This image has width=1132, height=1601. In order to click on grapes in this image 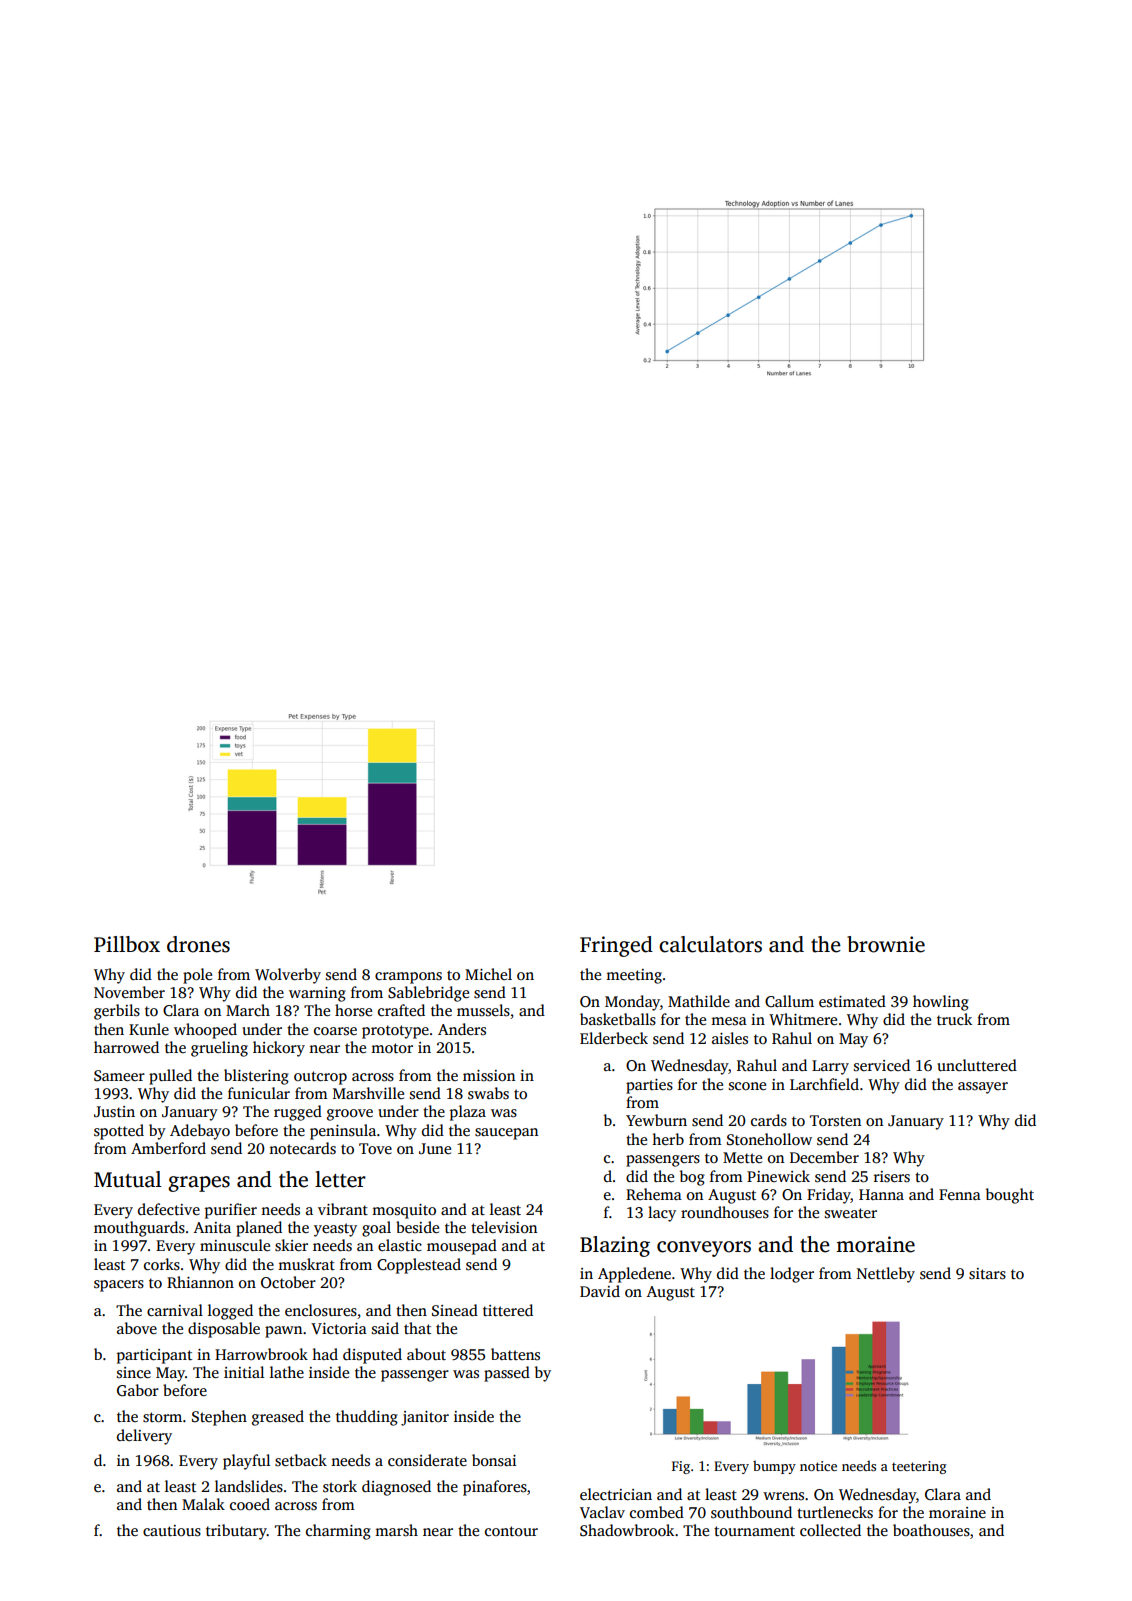, I will do `click(199, 1184)`.
